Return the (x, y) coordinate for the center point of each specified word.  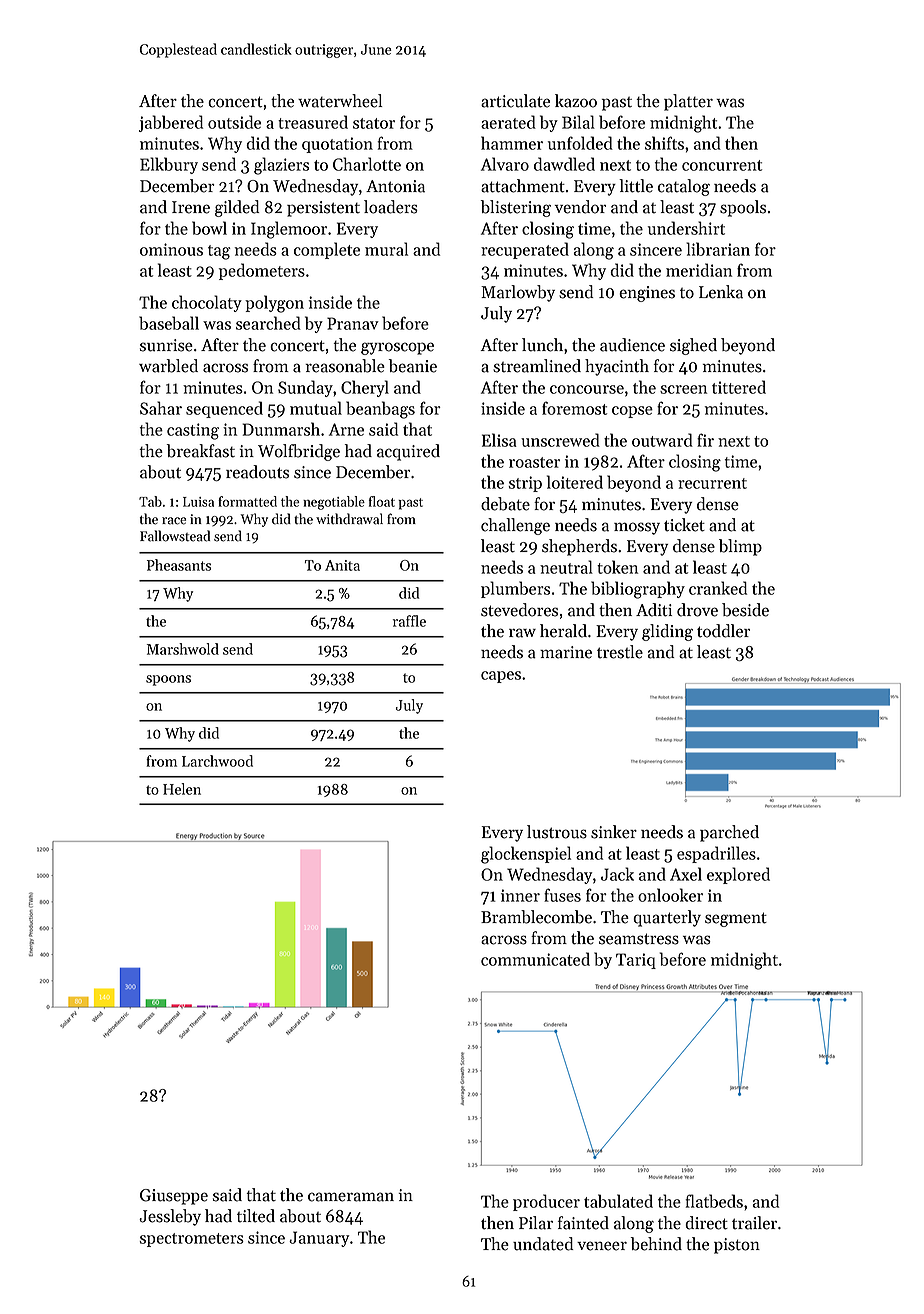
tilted (256, 1216)
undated (543, 1244)
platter (688, 102)
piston (737, 1246)
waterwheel (340, 101)
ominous (171, 249)
